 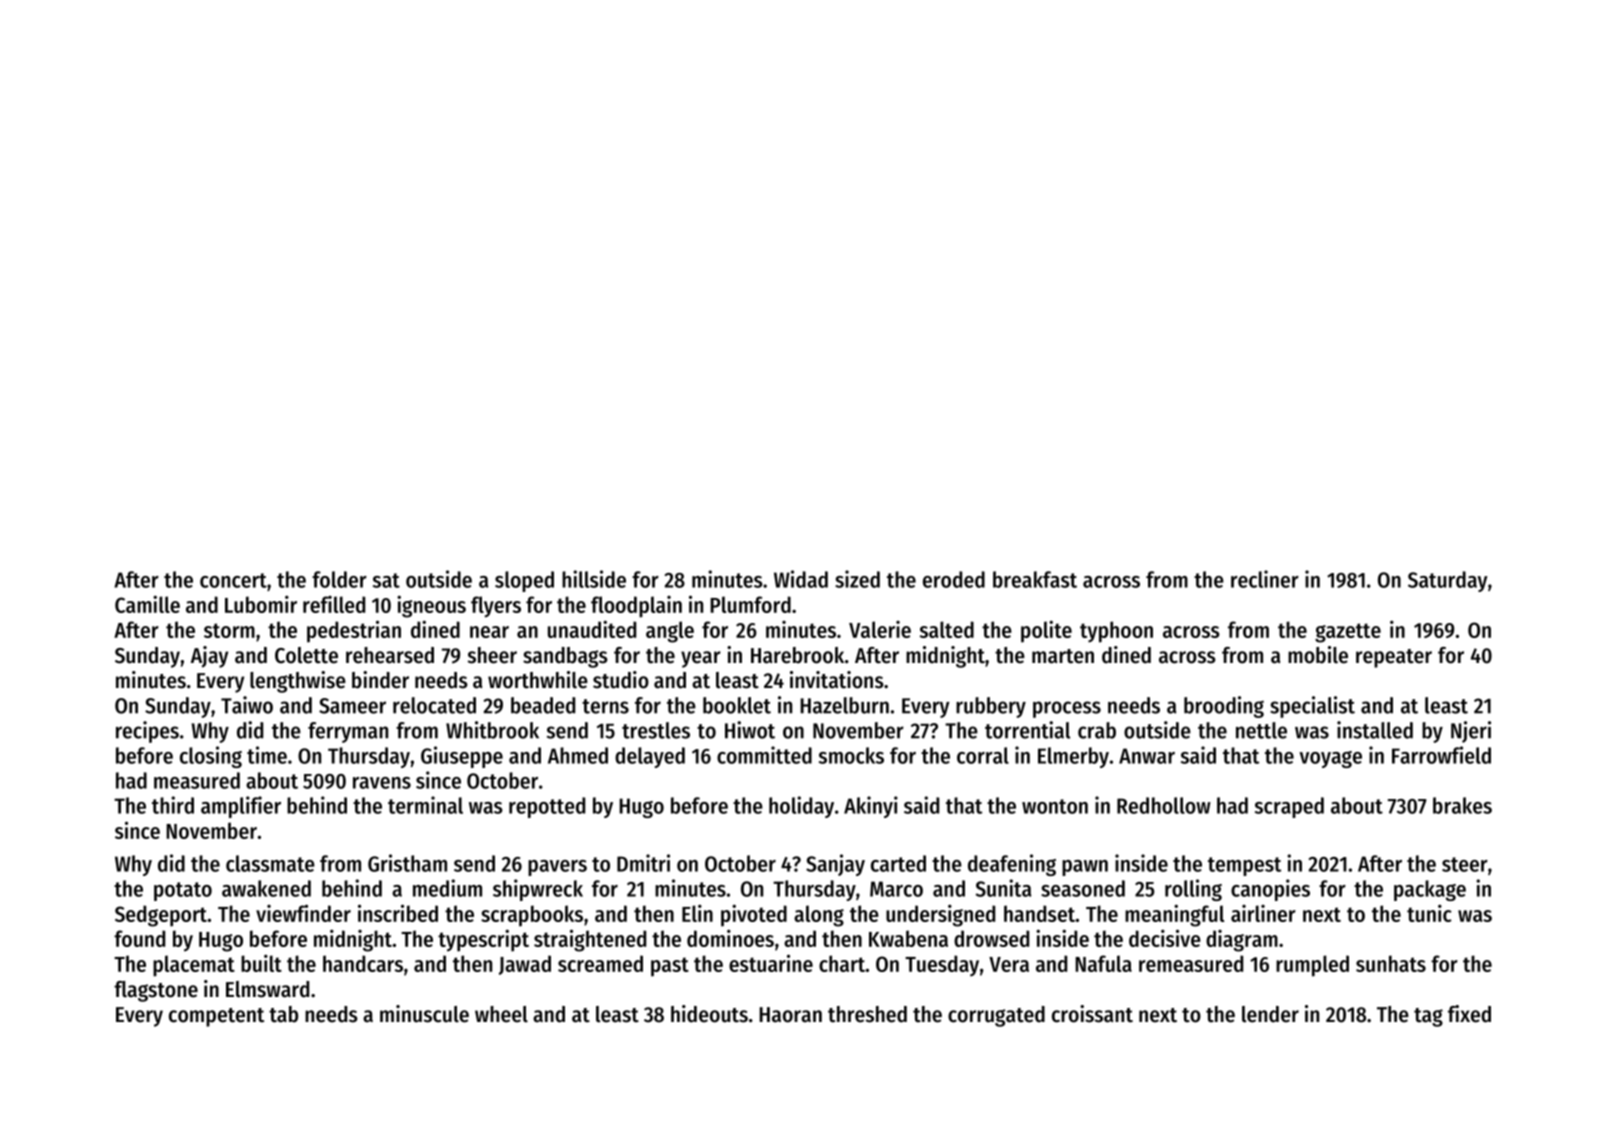 I want to click on ravens, so click(x=382, y=783).
